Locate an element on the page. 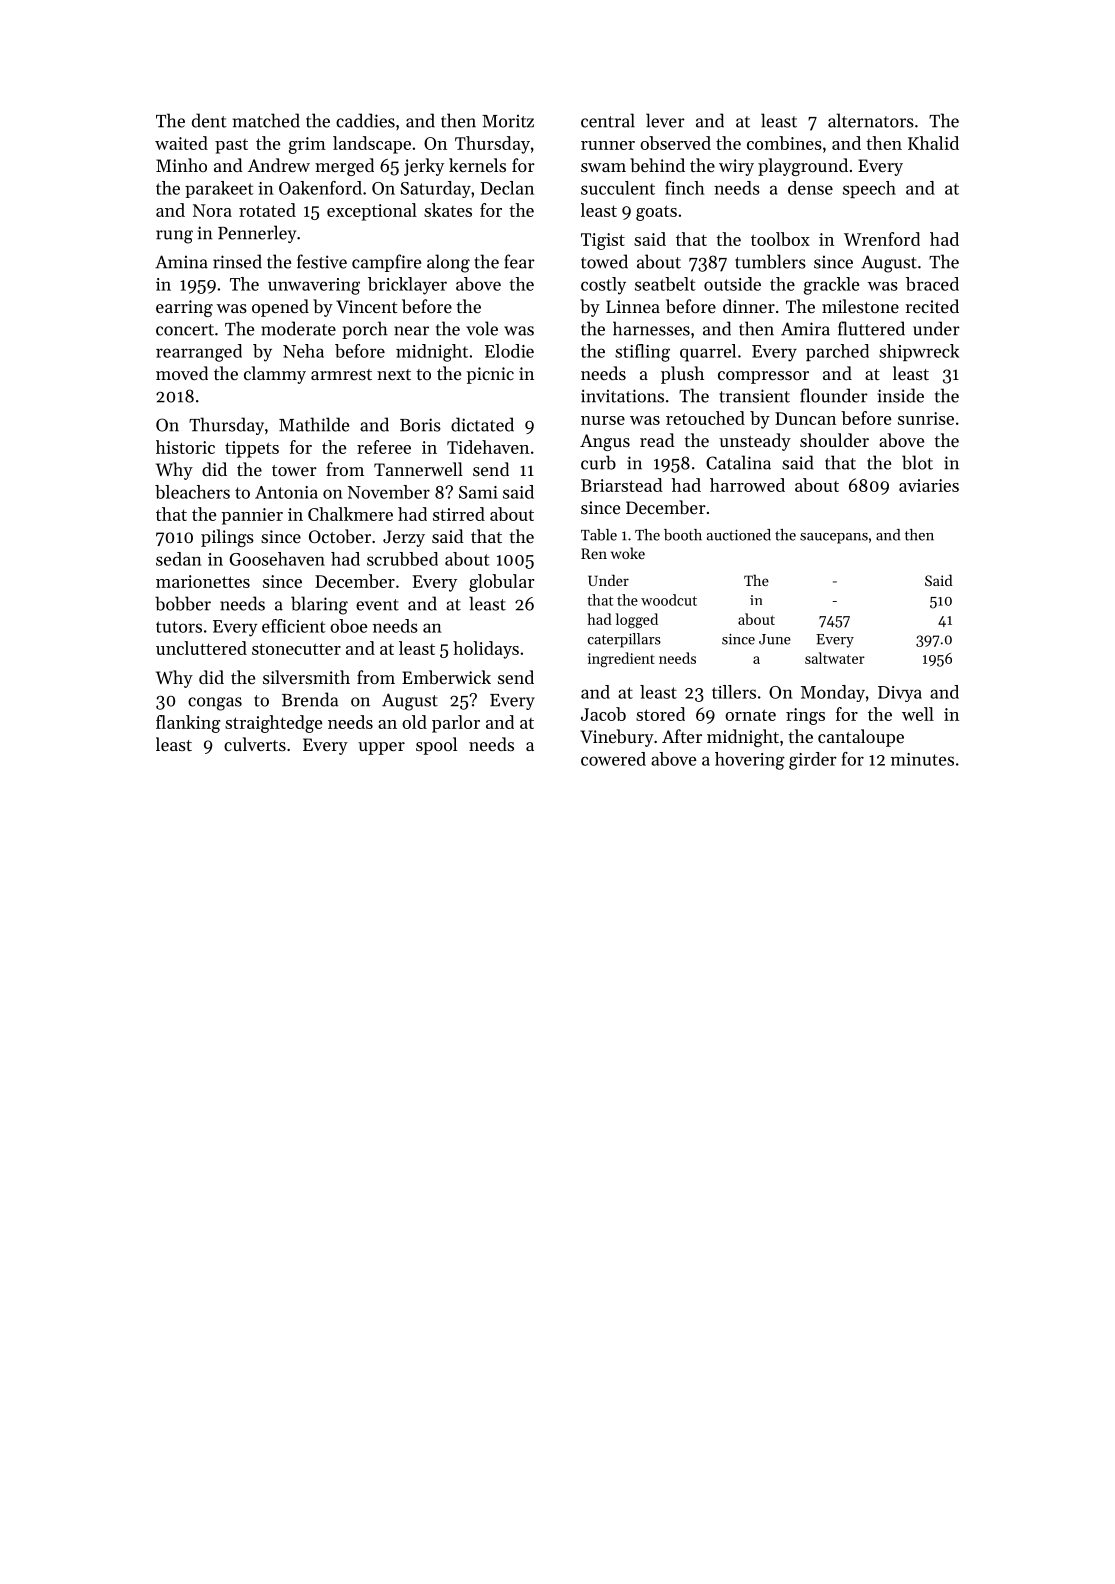  flanking is located at coordinates (188, 724).
